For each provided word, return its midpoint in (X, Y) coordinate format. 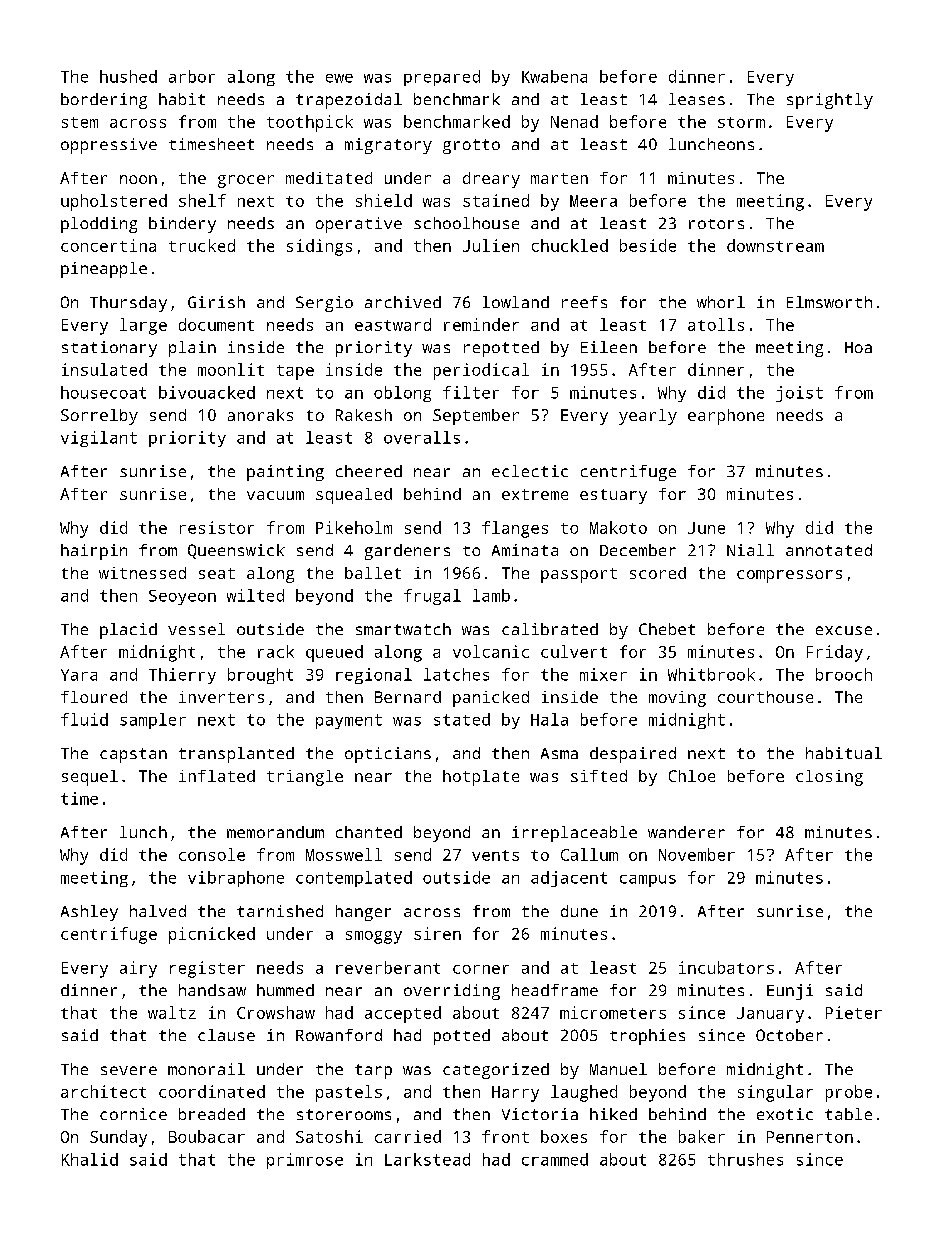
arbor (192, 76)
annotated (829, 550)
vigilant (99, 439)
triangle (305, 778)
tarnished (280, 911)
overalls (422, 437)
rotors (716, 224)
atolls (716, 324)
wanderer (686, 832)
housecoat (103, 392)
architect (103, 1091)
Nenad (574, 121)
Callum (589, 854)
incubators (726, 967)
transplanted (236, 755)
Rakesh (364, 415)
